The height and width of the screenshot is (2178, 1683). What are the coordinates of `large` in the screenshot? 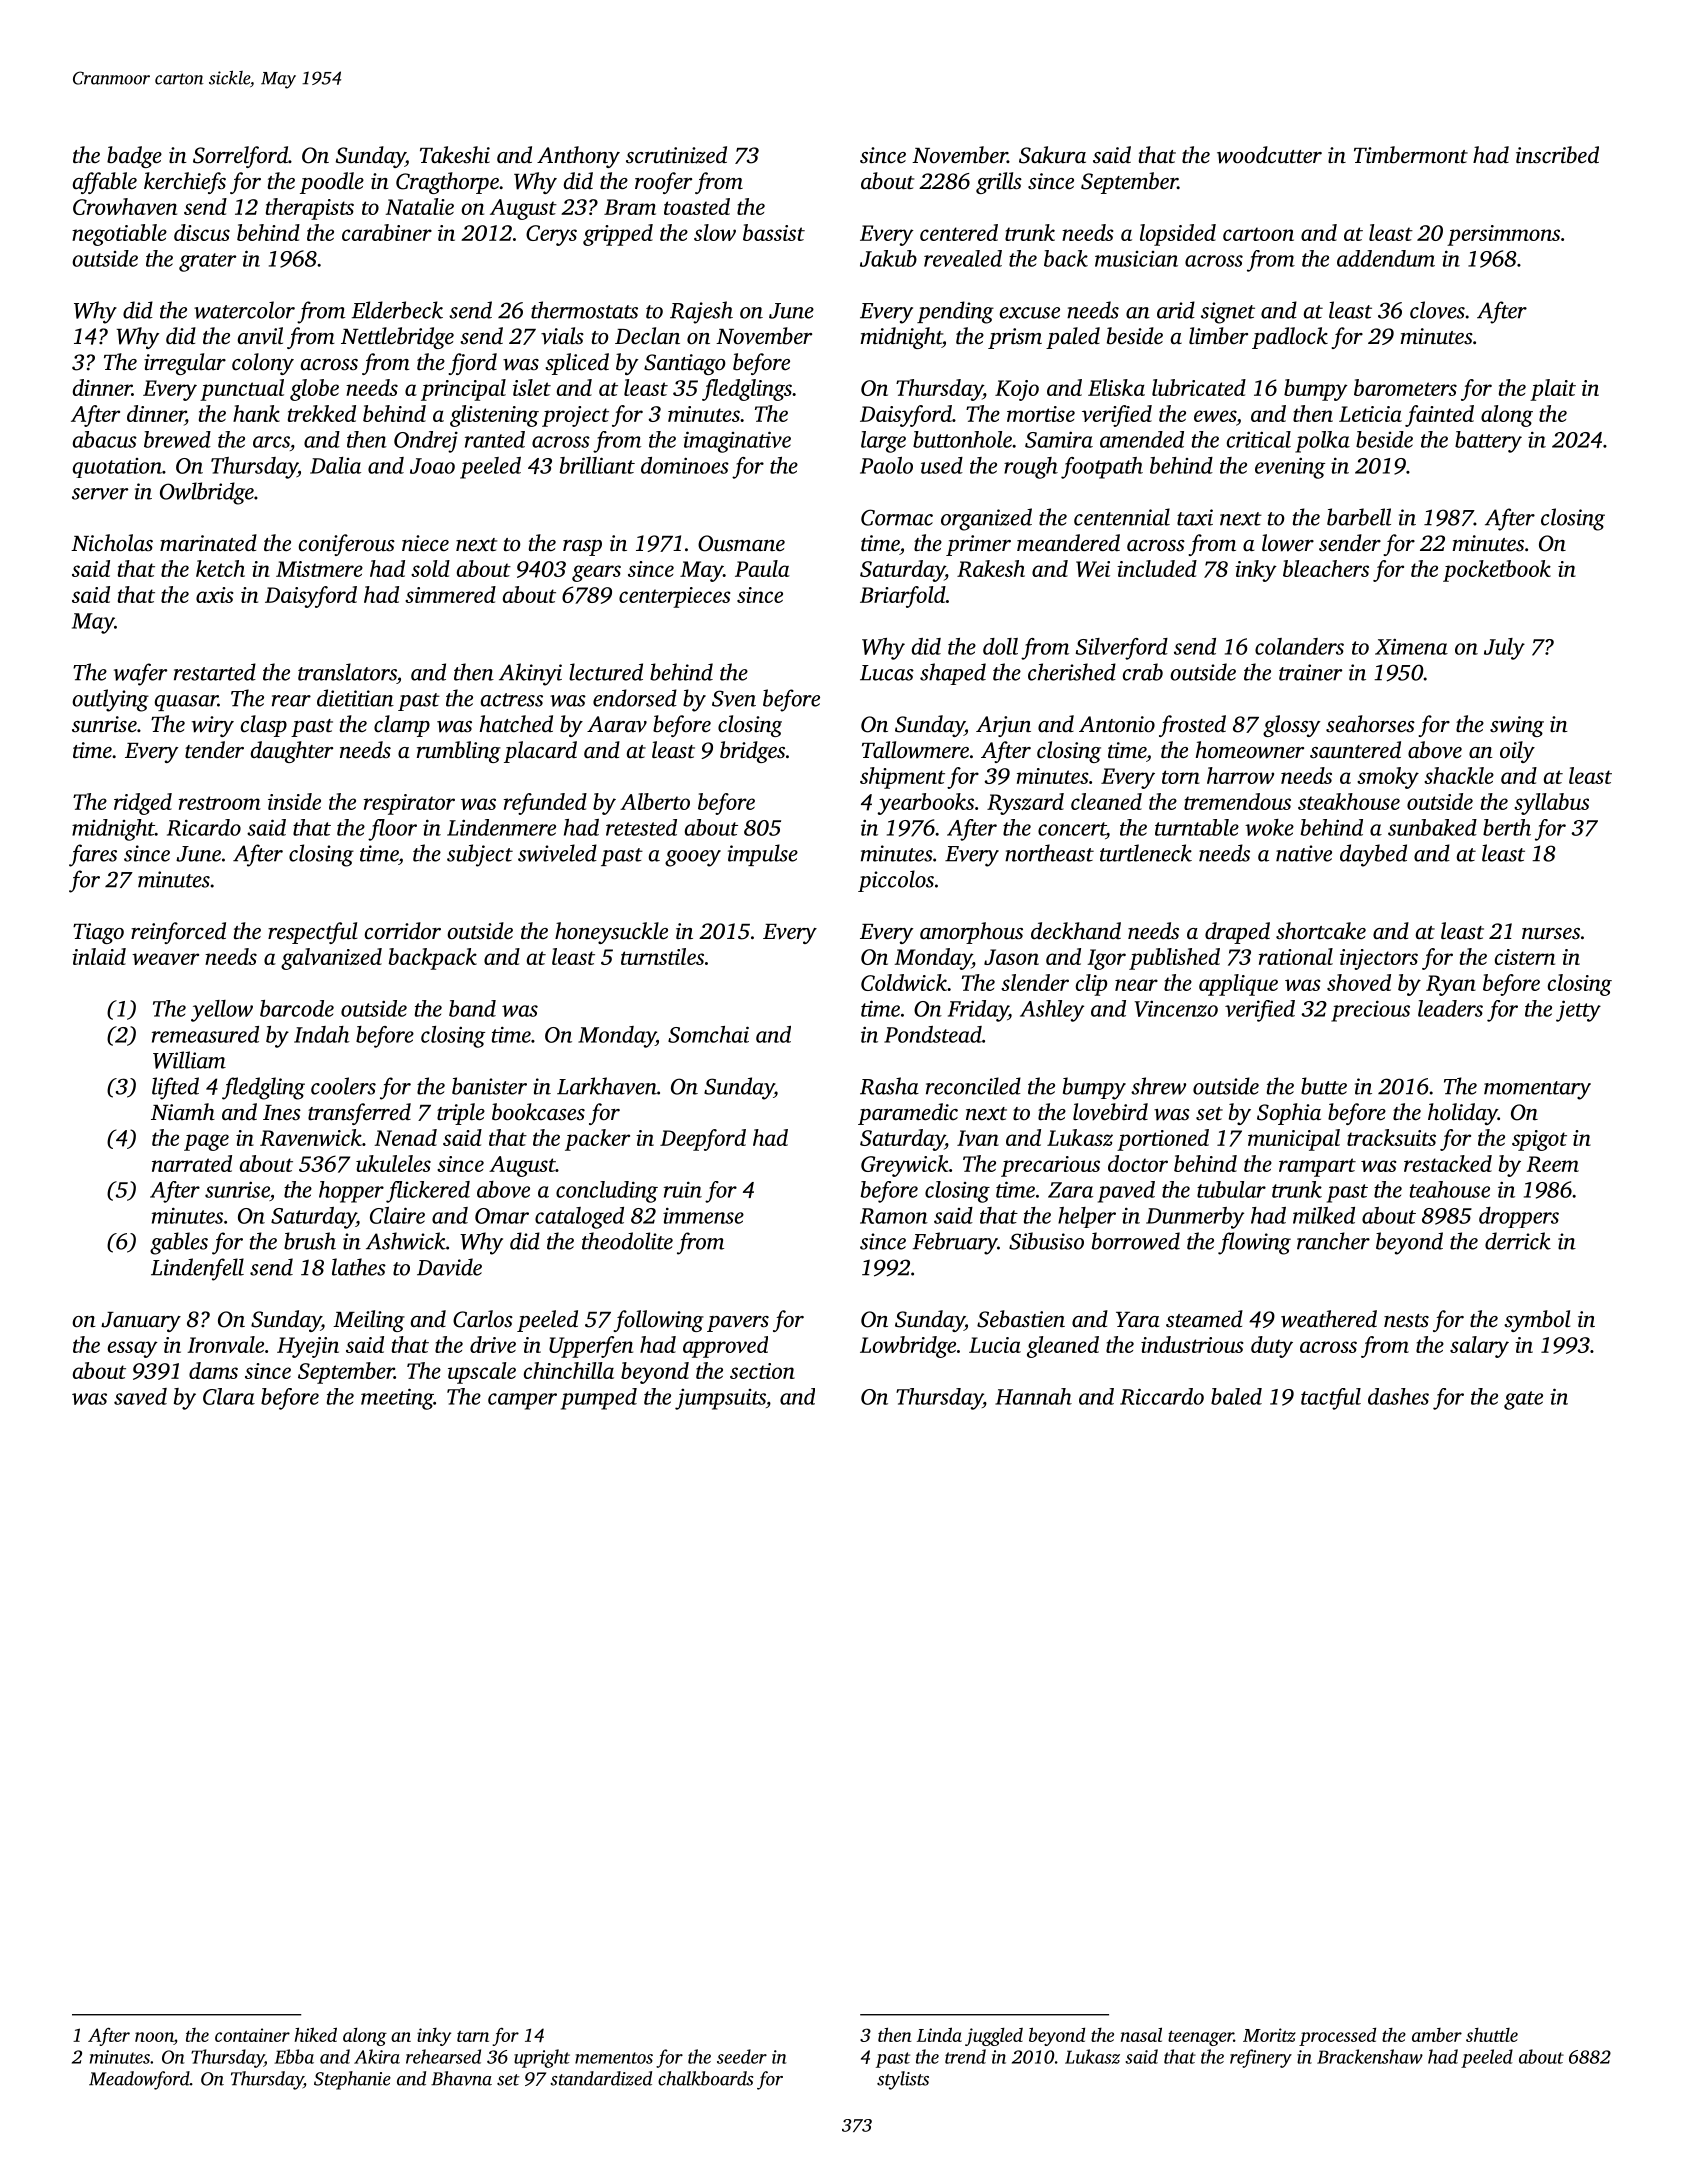 It's located at (883, 442).
